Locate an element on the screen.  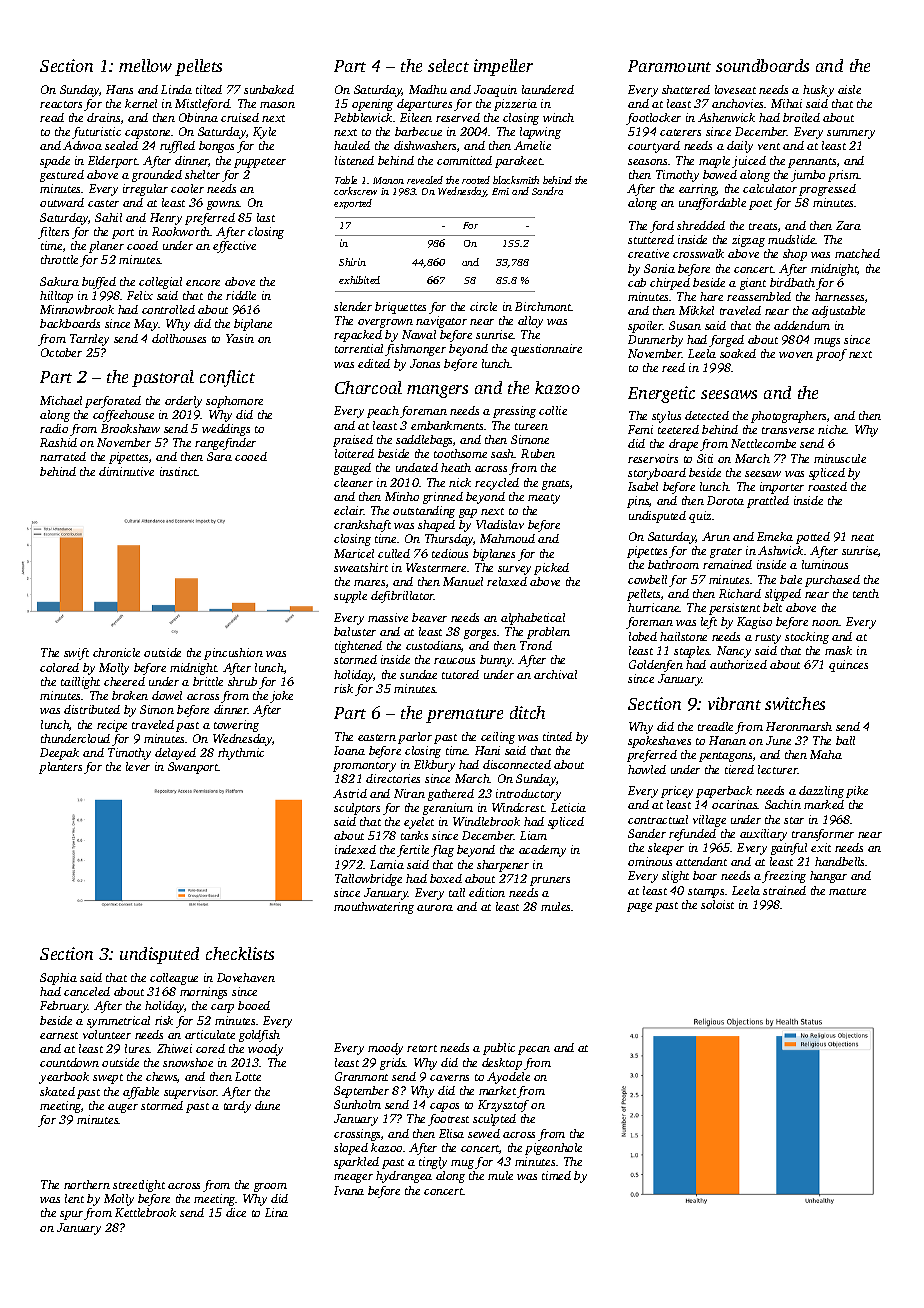
eclair is located at coordinates (349, 510).
